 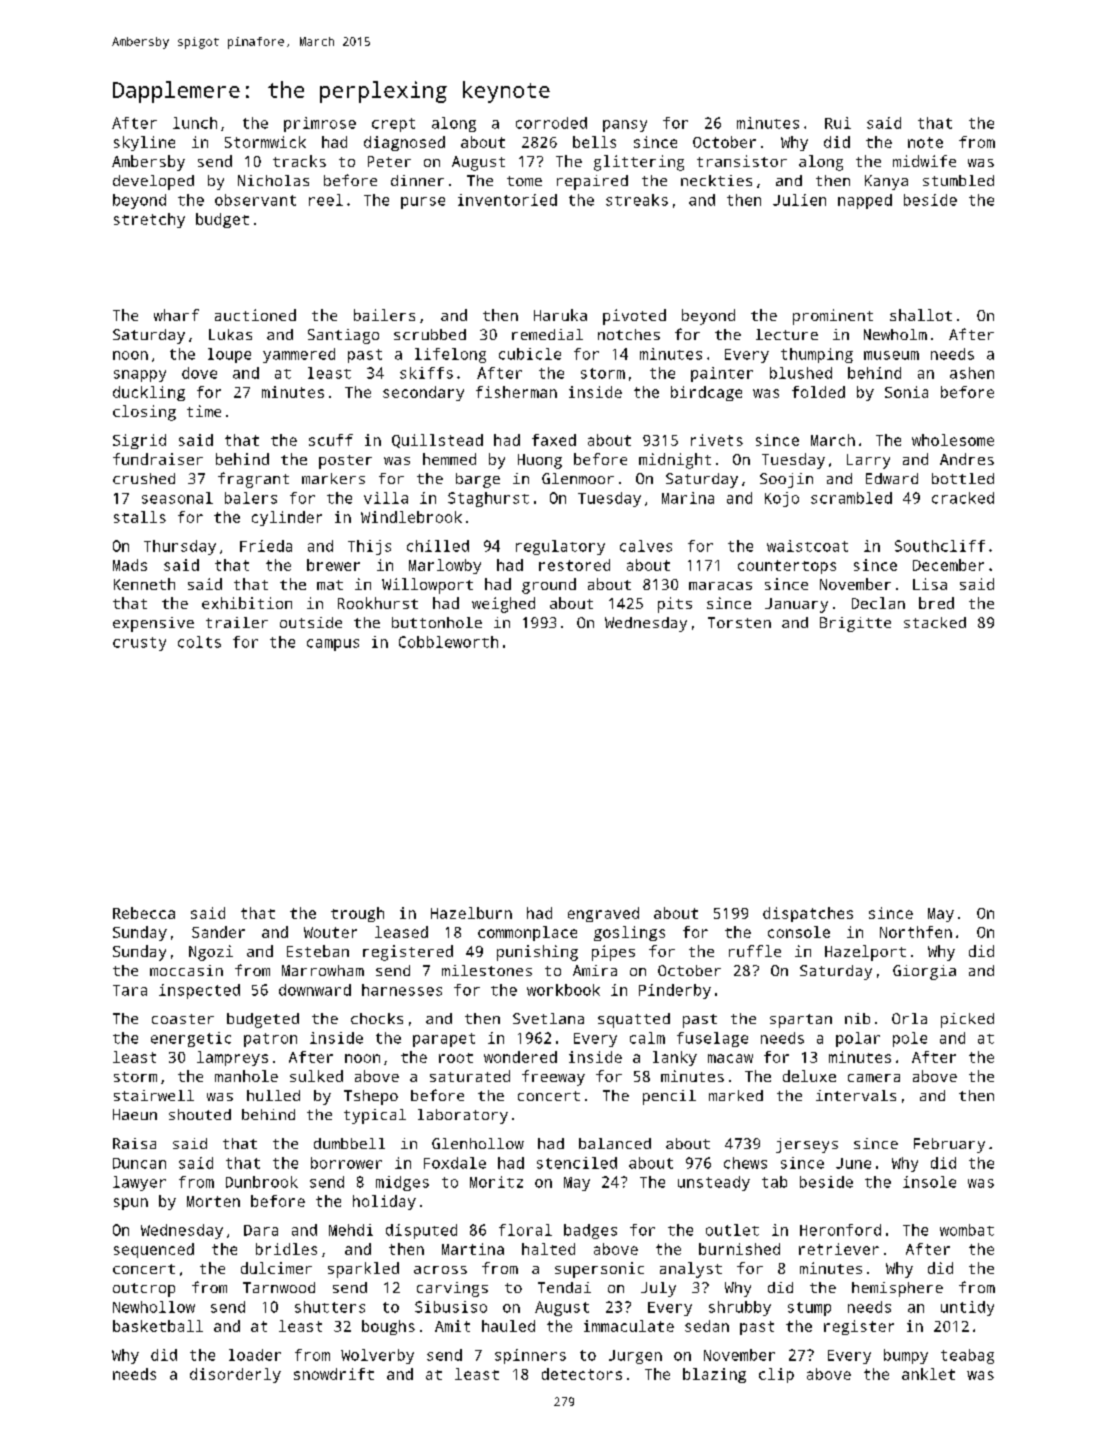 What do you see at coordinates (625, 126) in the page?
I see `pansy` at bounding box center [625, 126].
